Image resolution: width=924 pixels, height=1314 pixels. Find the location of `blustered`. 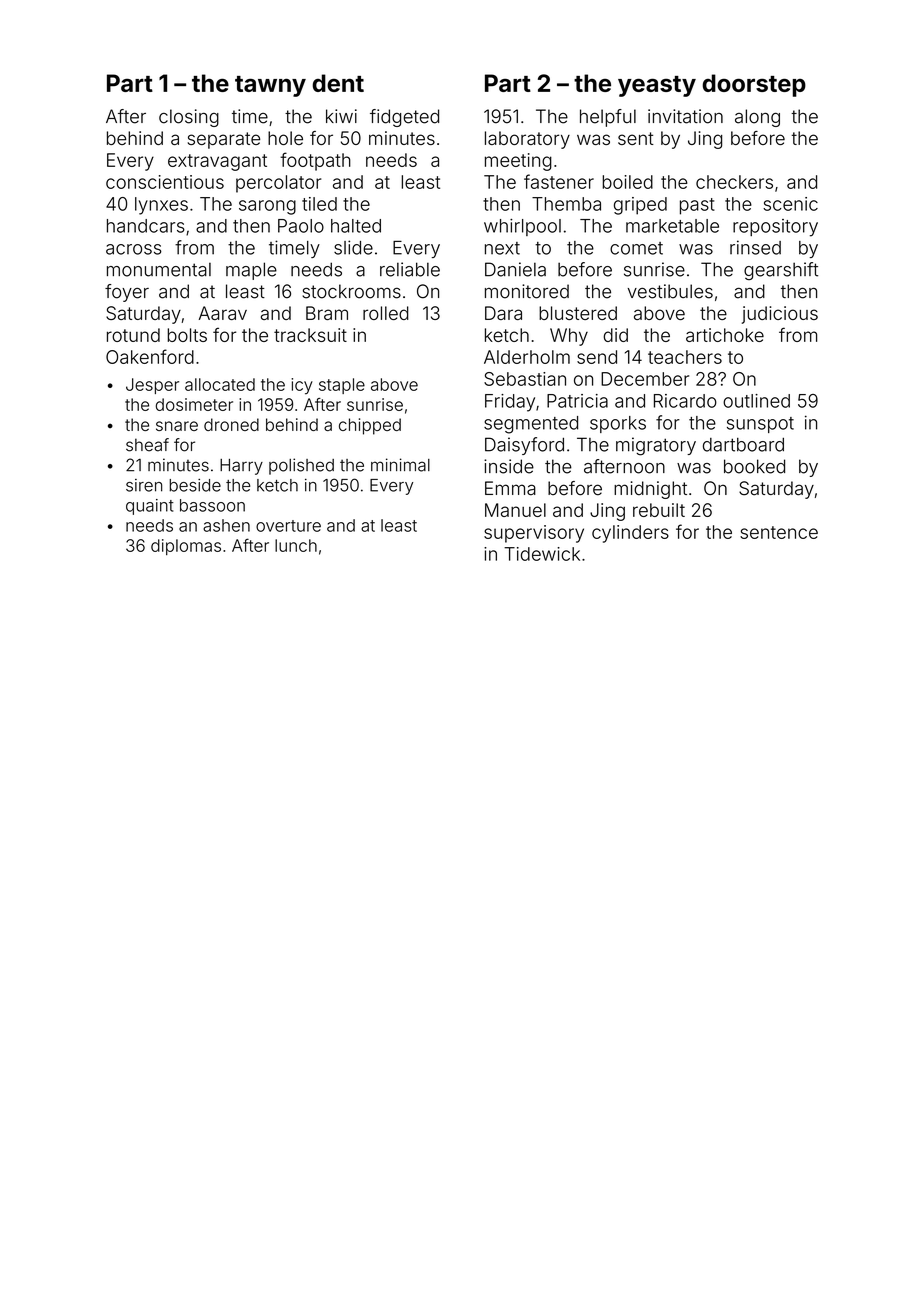

blustered is located at coordinates (578, 313).
